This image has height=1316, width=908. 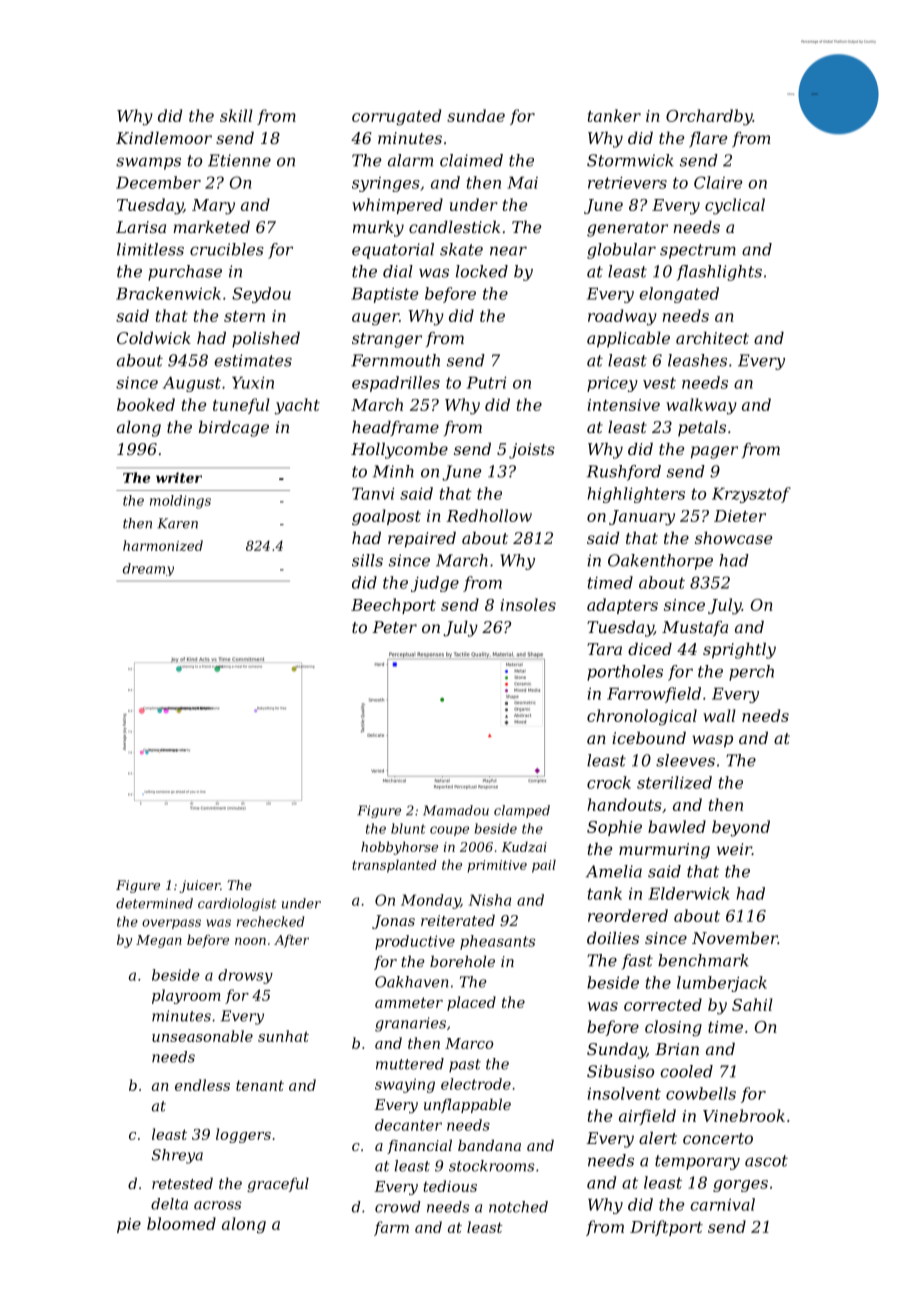 I want to click on benchmark, so click(x=703, y=960).
